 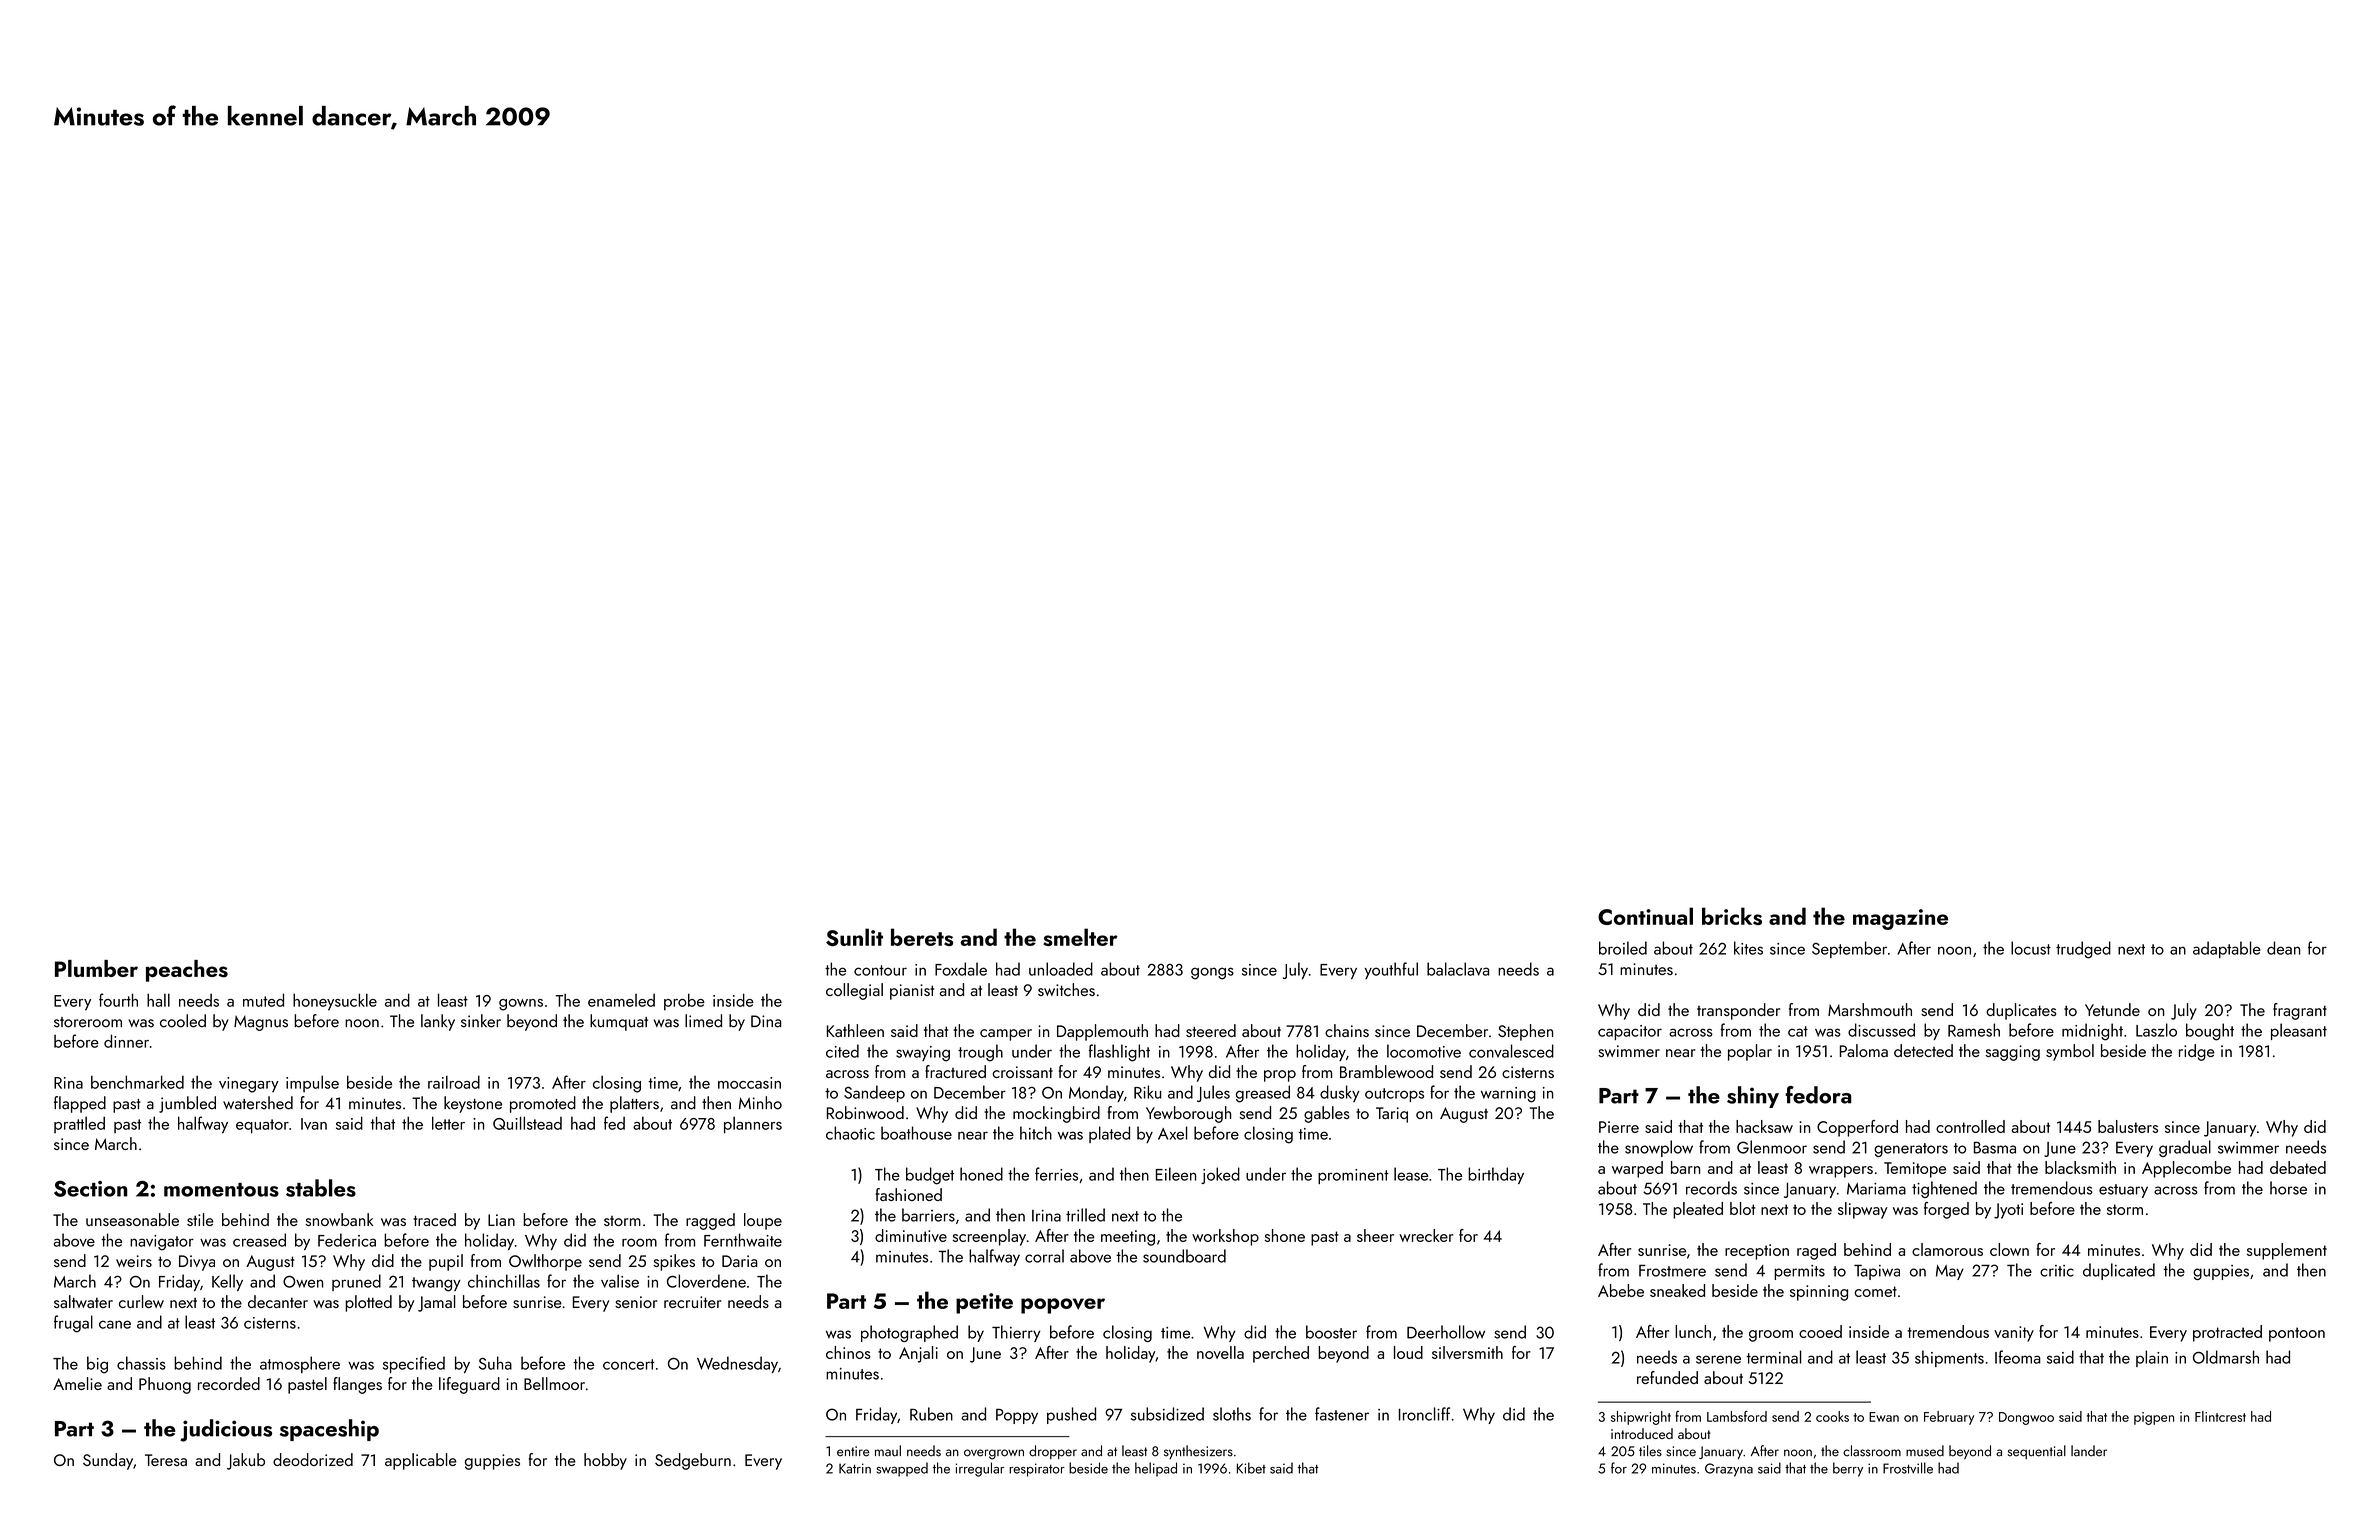 I want to click on Sunlit, so click(x=854, y=937).
